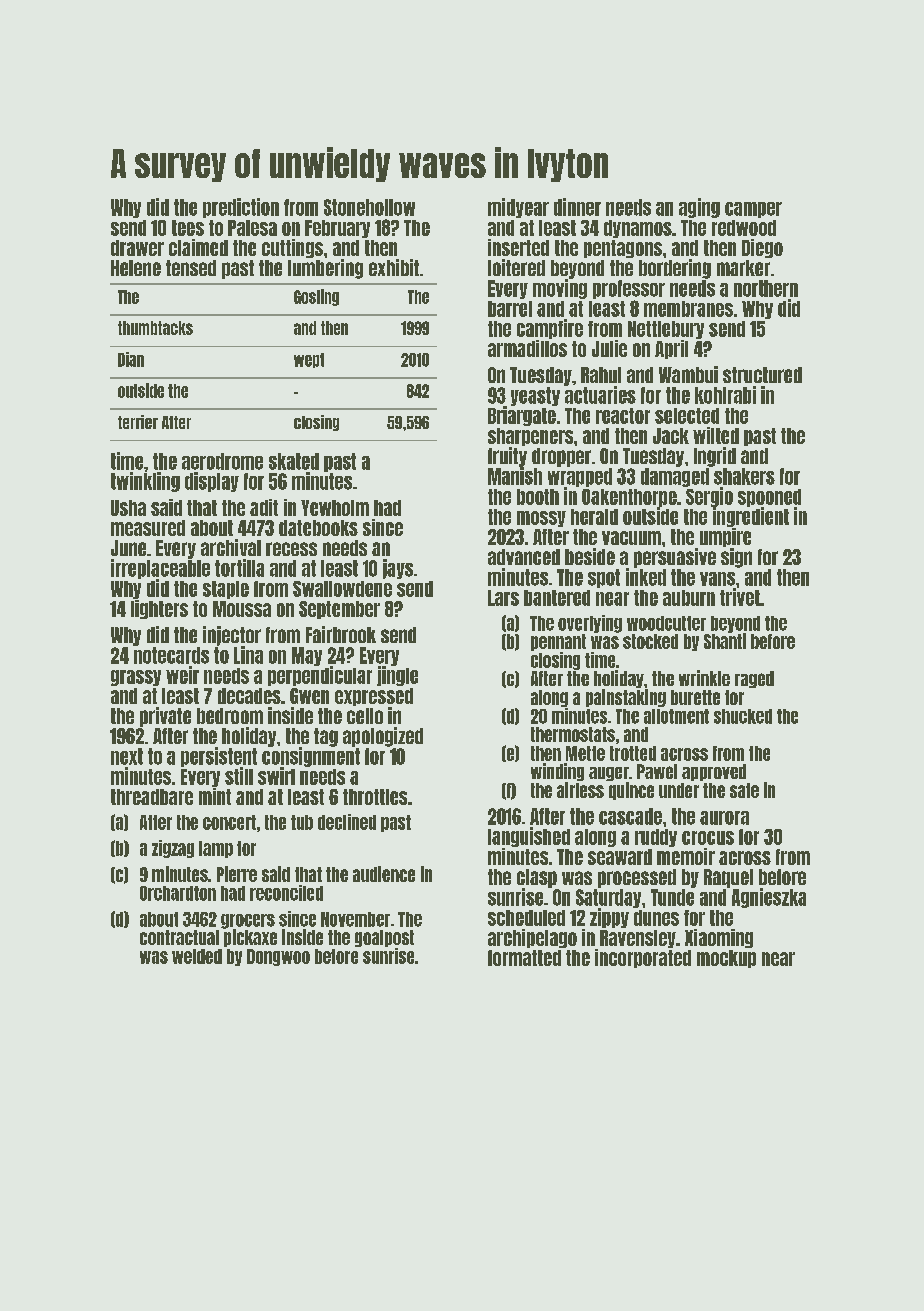  I want to click on trivet, so click(740, 597).
